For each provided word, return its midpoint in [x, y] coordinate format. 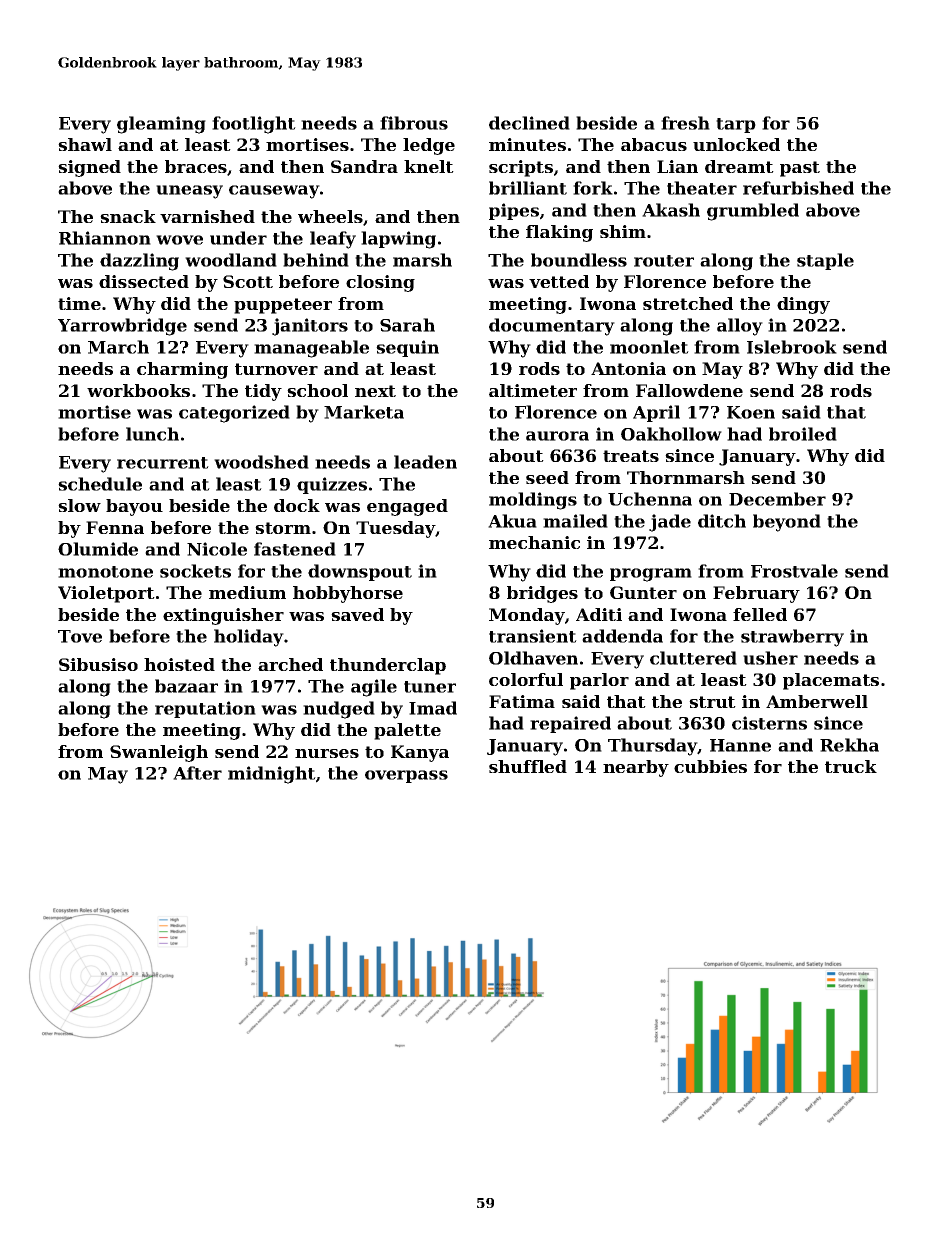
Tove [80, 636]
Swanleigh [159, 753]
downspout [360, 572]
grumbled [753, 212]
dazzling [139, 262]
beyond [787, 523]
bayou [134, 507]
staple [825, 261]
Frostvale [794, 571]
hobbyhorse [348, 594]
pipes [514, 211]
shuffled [528, 766]
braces [196, 166]
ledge [429, 146]
